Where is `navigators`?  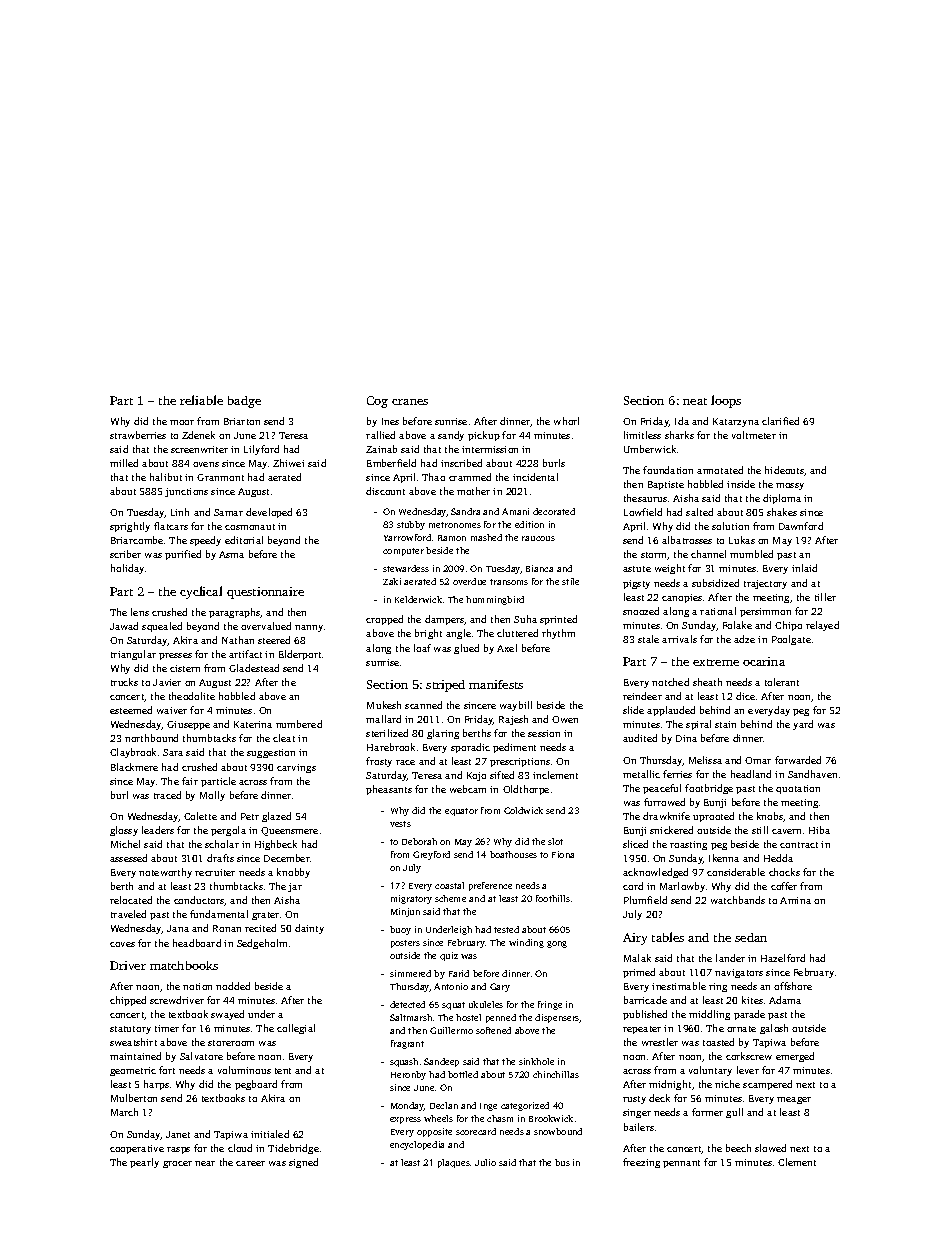
navigators is located at coordinates (739, 973).
